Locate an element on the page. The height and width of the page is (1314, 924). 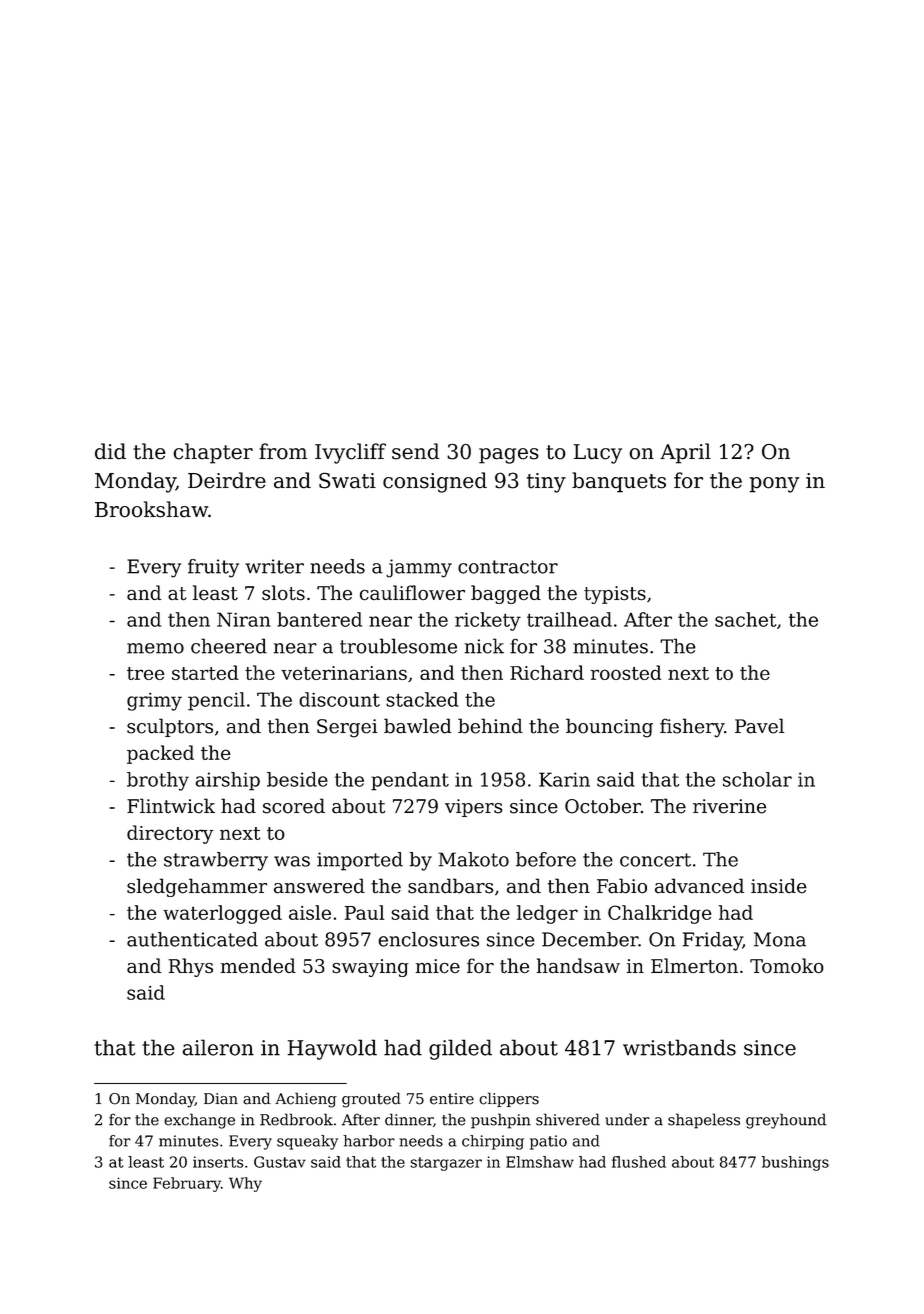
consigned is located at coordinates (435, 482).
